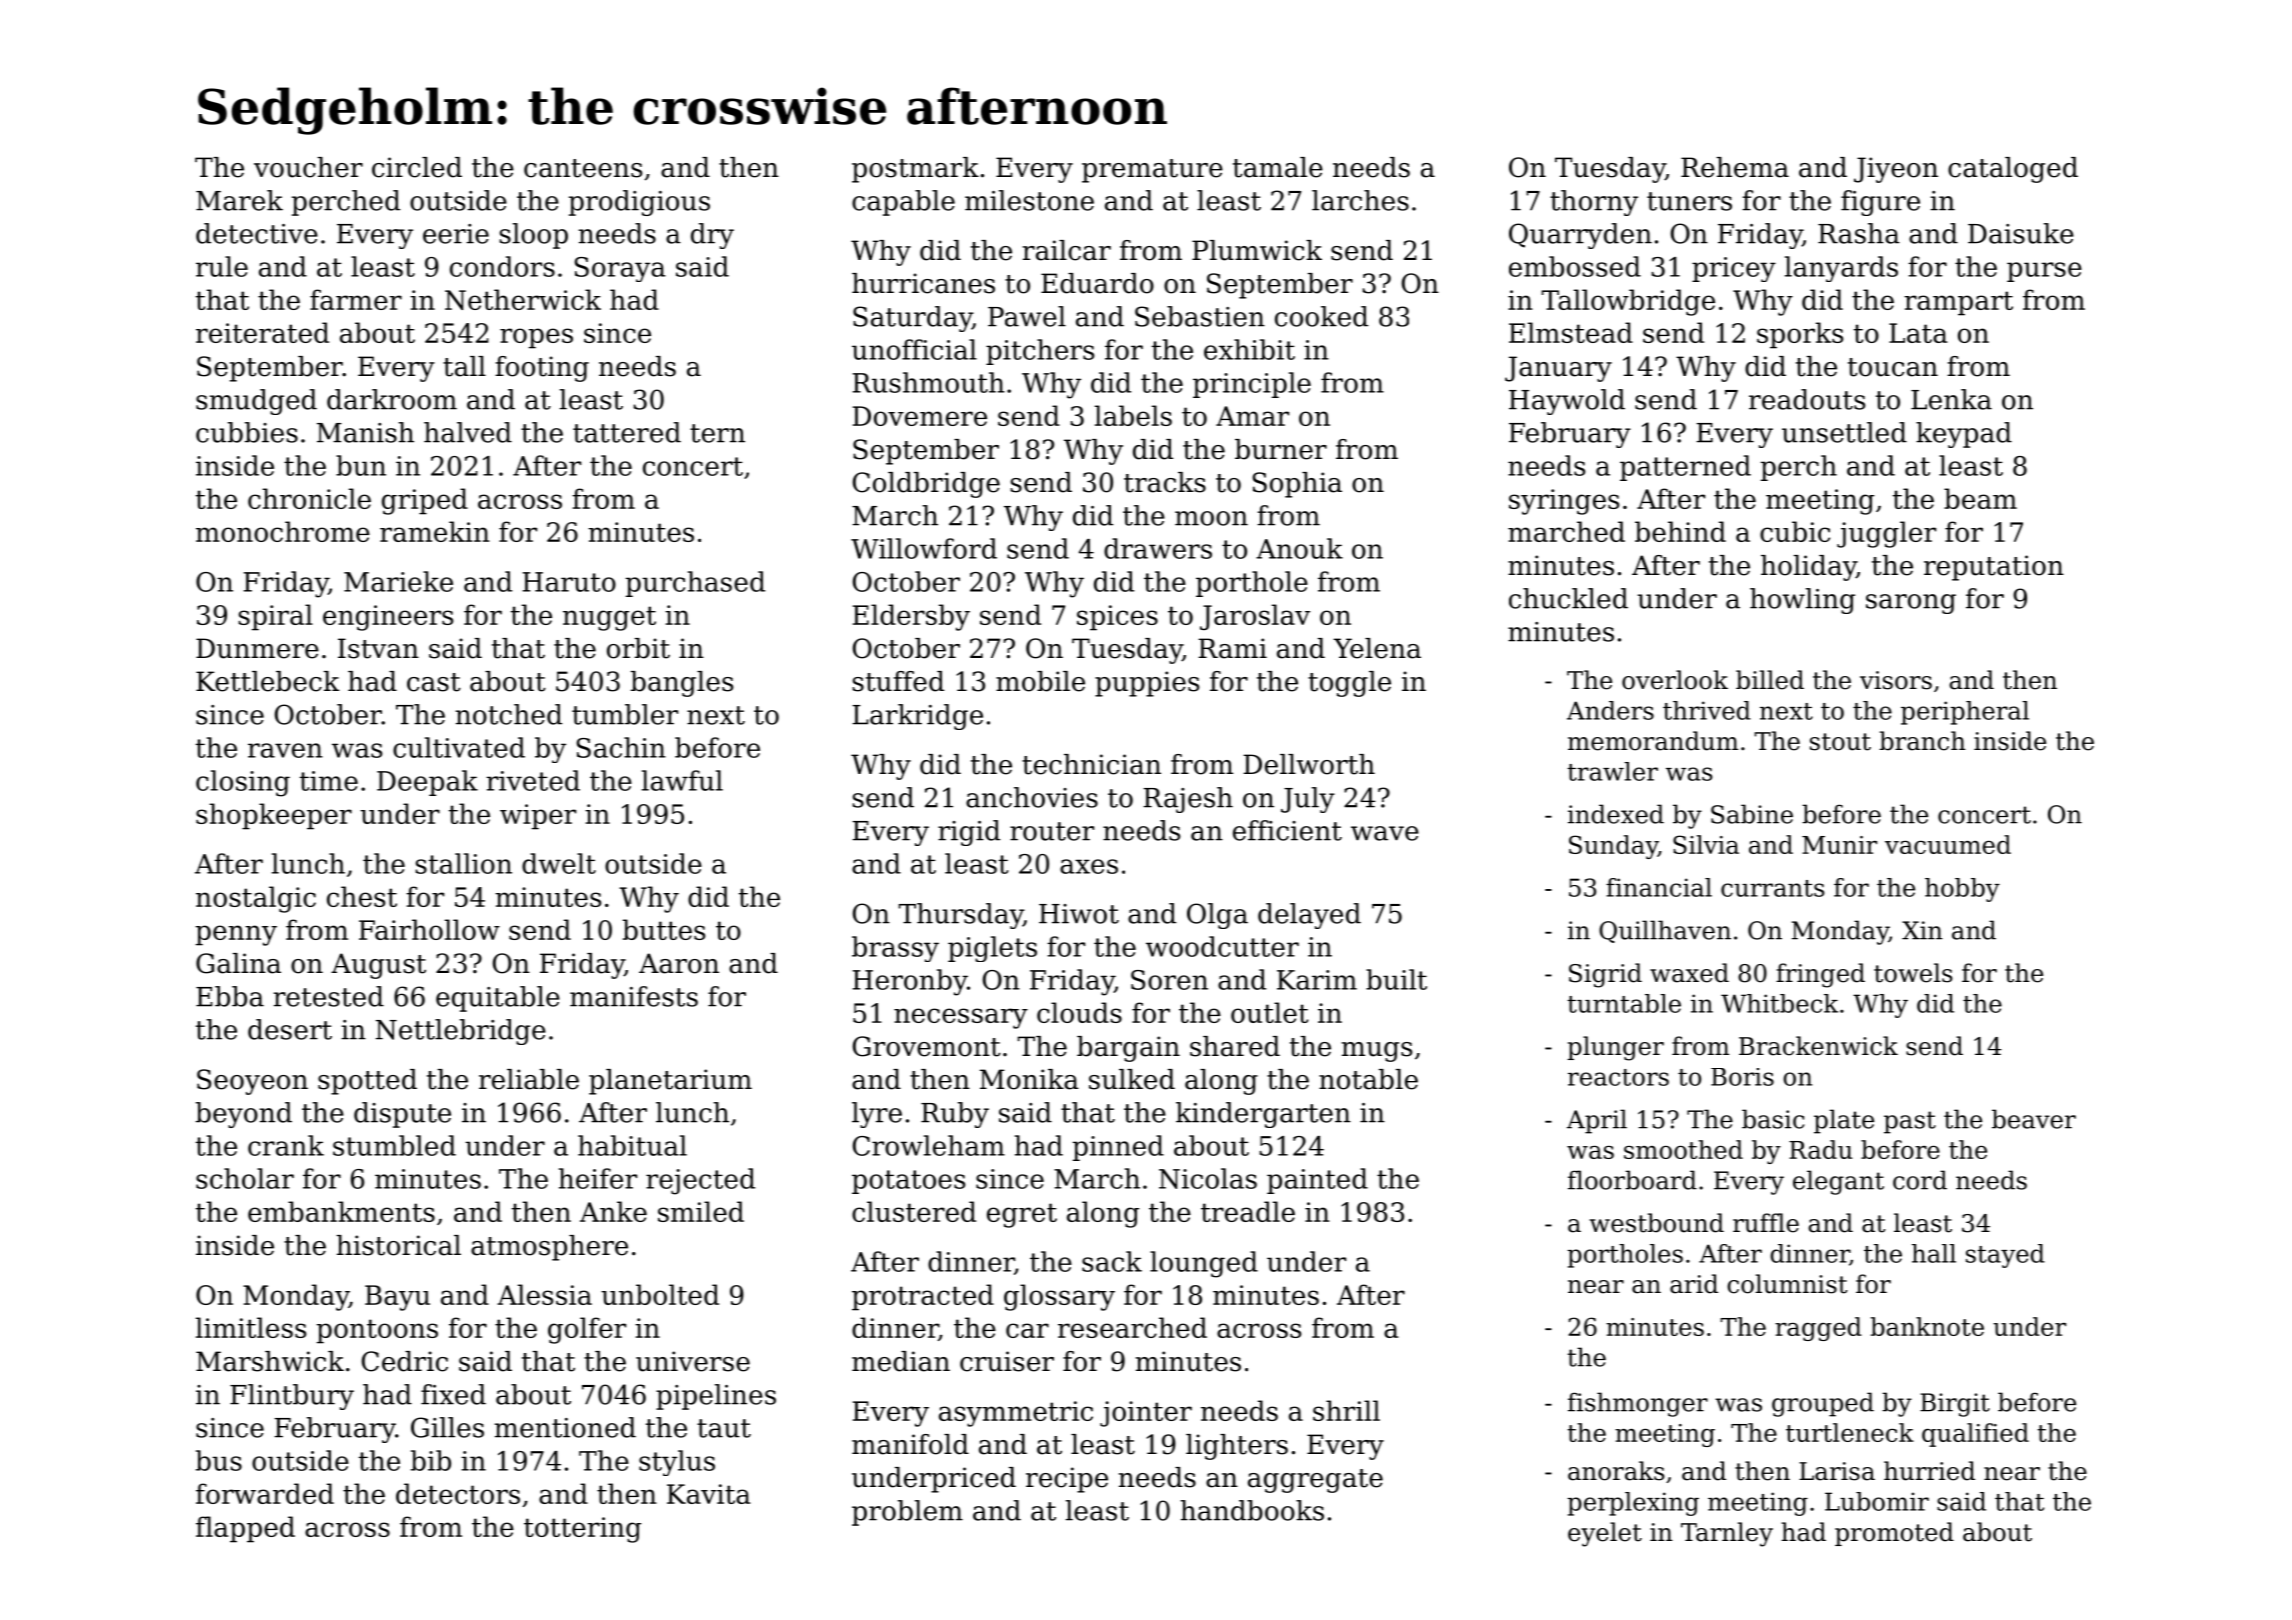  I want to click on tamale, so click(1278, 167).
